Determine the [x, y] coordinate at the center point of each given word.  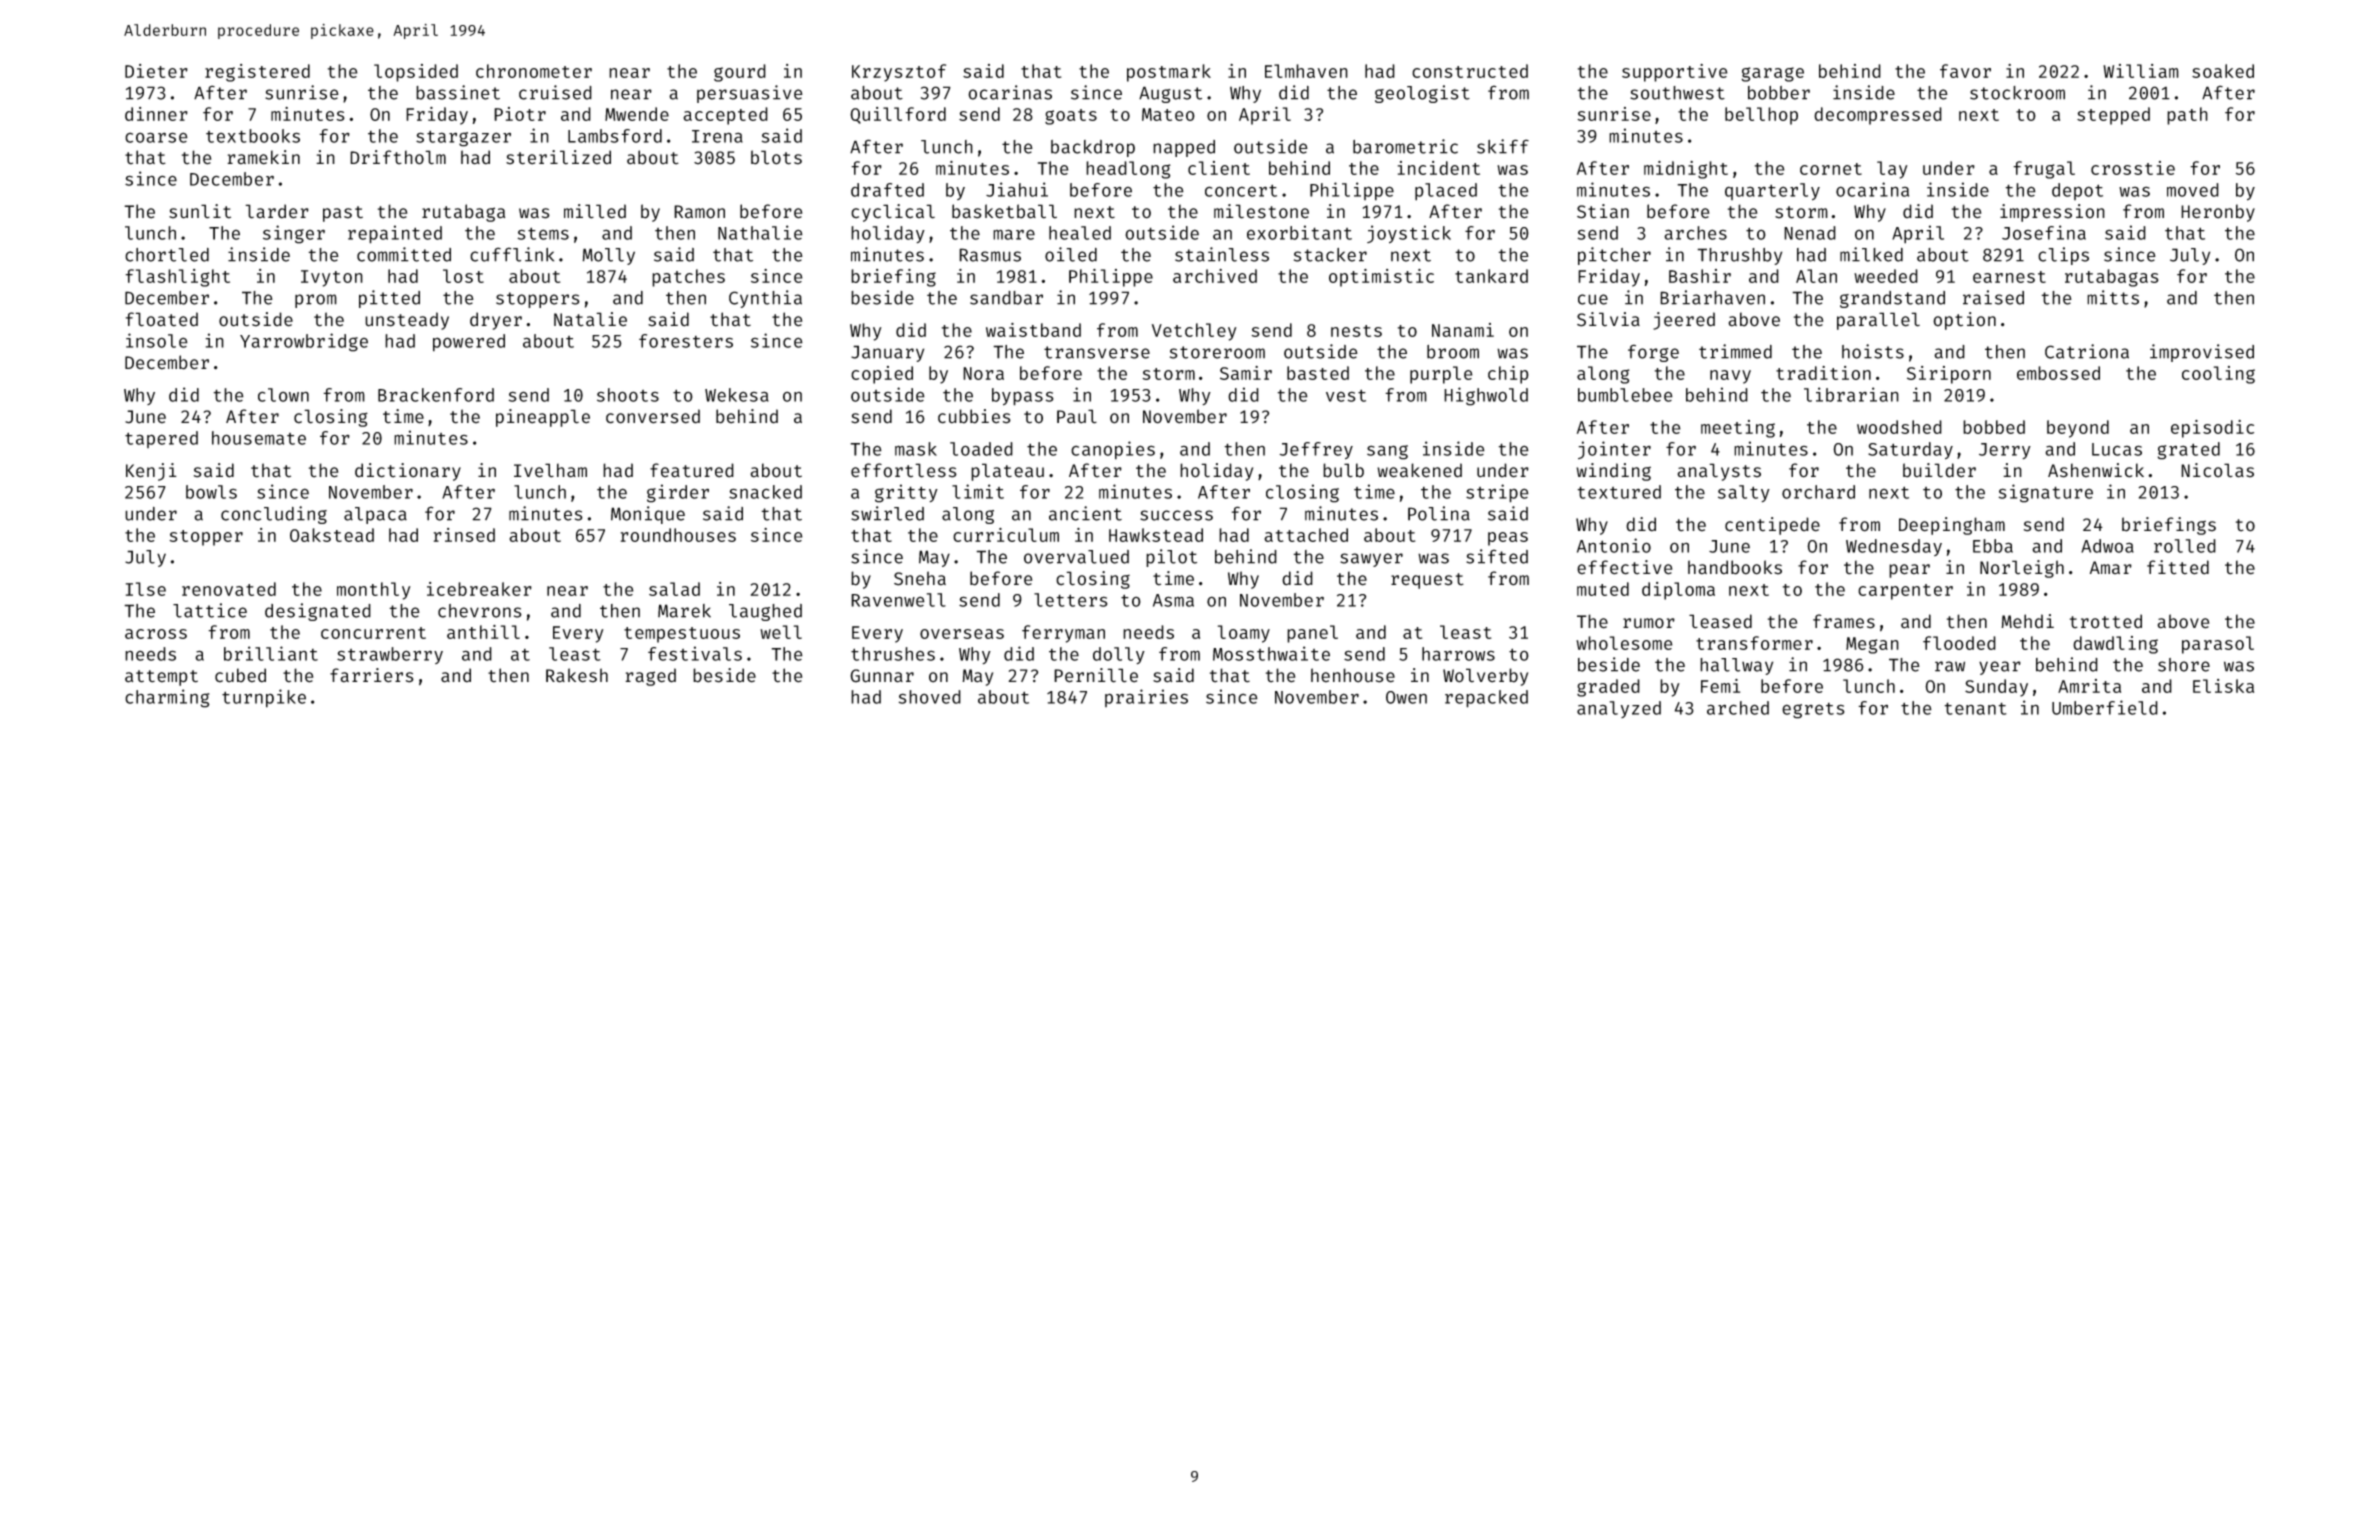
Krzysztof [899, 73]
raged [650, 677]
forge [1653, 353]
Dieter [156, 71]
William [2141, 71]
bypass [1023, 397]
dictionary [408, 472]
